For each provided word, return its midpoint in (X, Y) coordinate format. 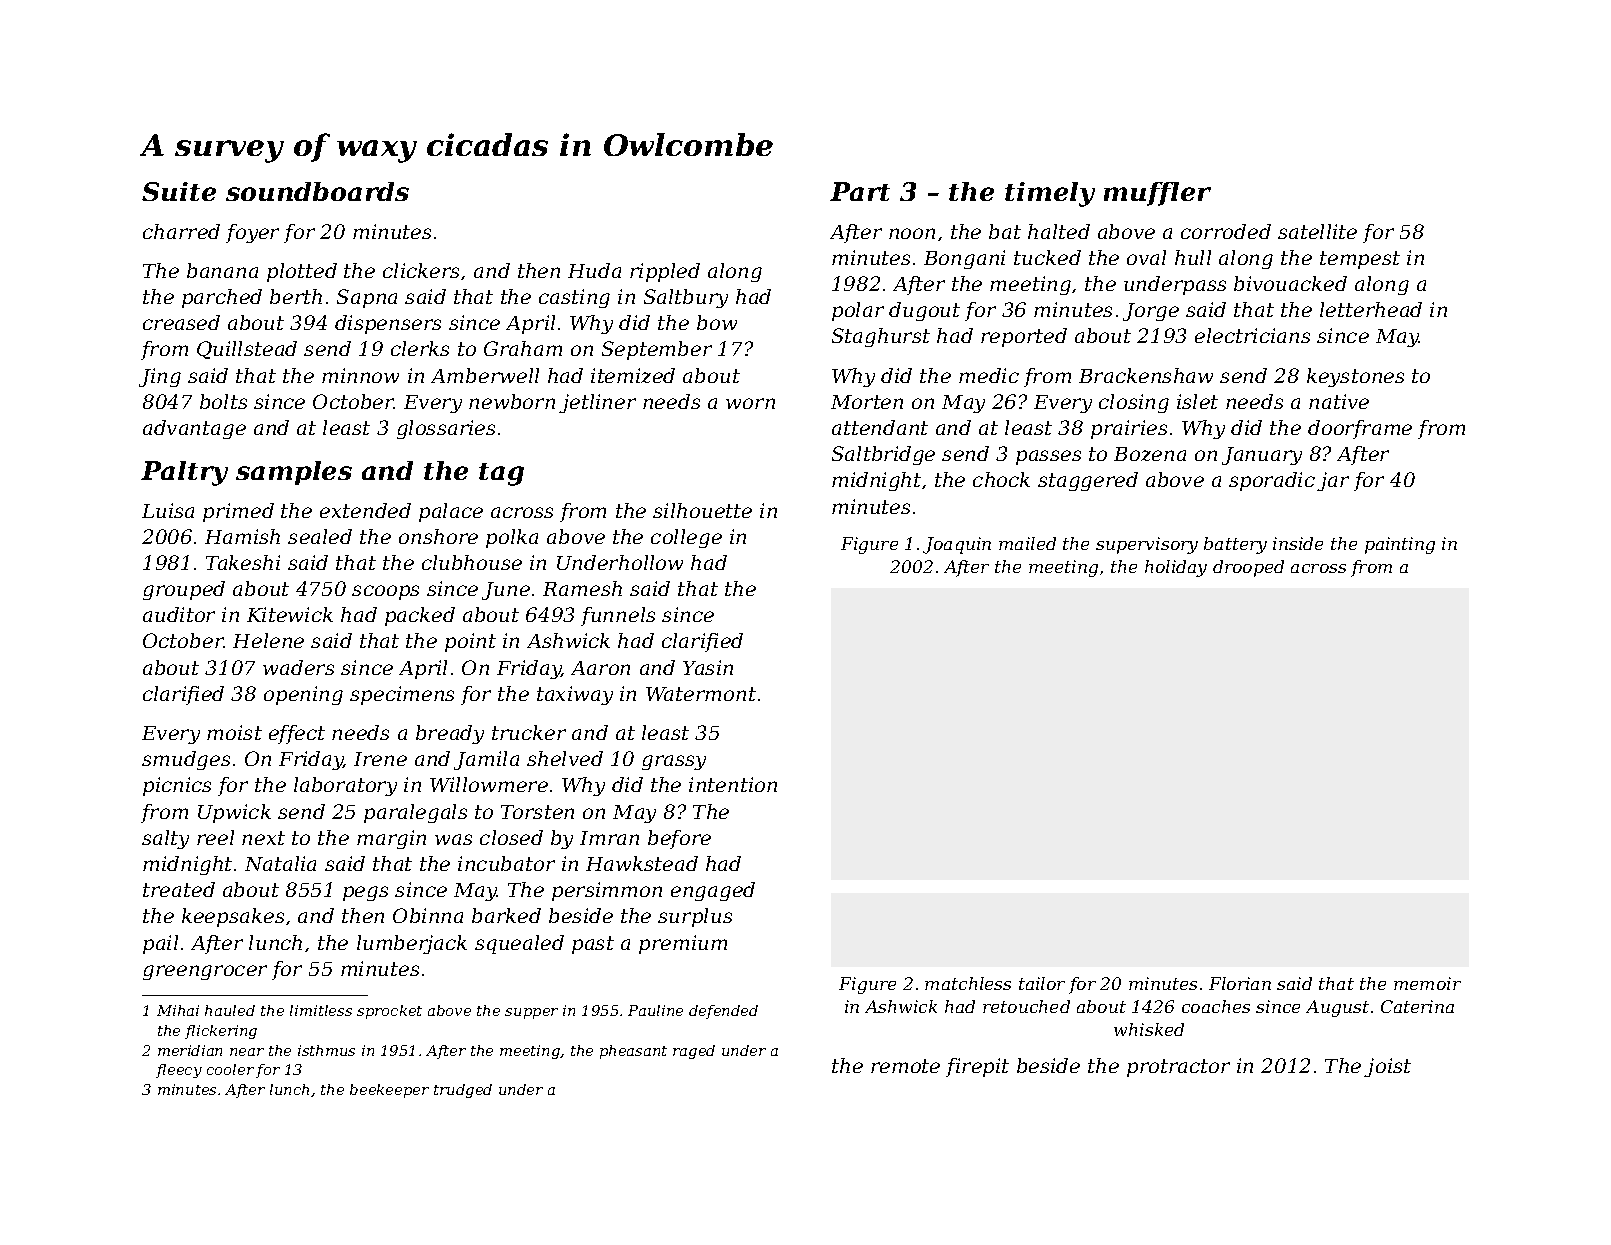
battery (1235, 545)
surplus (695, 917)
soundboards (317, 191)
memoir (1427, 983)
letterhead (1371, 309)
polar (858, 311)
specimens (402, 695)
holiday (1176, 568)
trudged (463, 1091)
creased (181, 322)
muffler (1157, 194)
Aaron (600, 668)
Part (860, 191)
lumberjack (412, 944)
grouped (184, 590)
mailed (1027, 543)
